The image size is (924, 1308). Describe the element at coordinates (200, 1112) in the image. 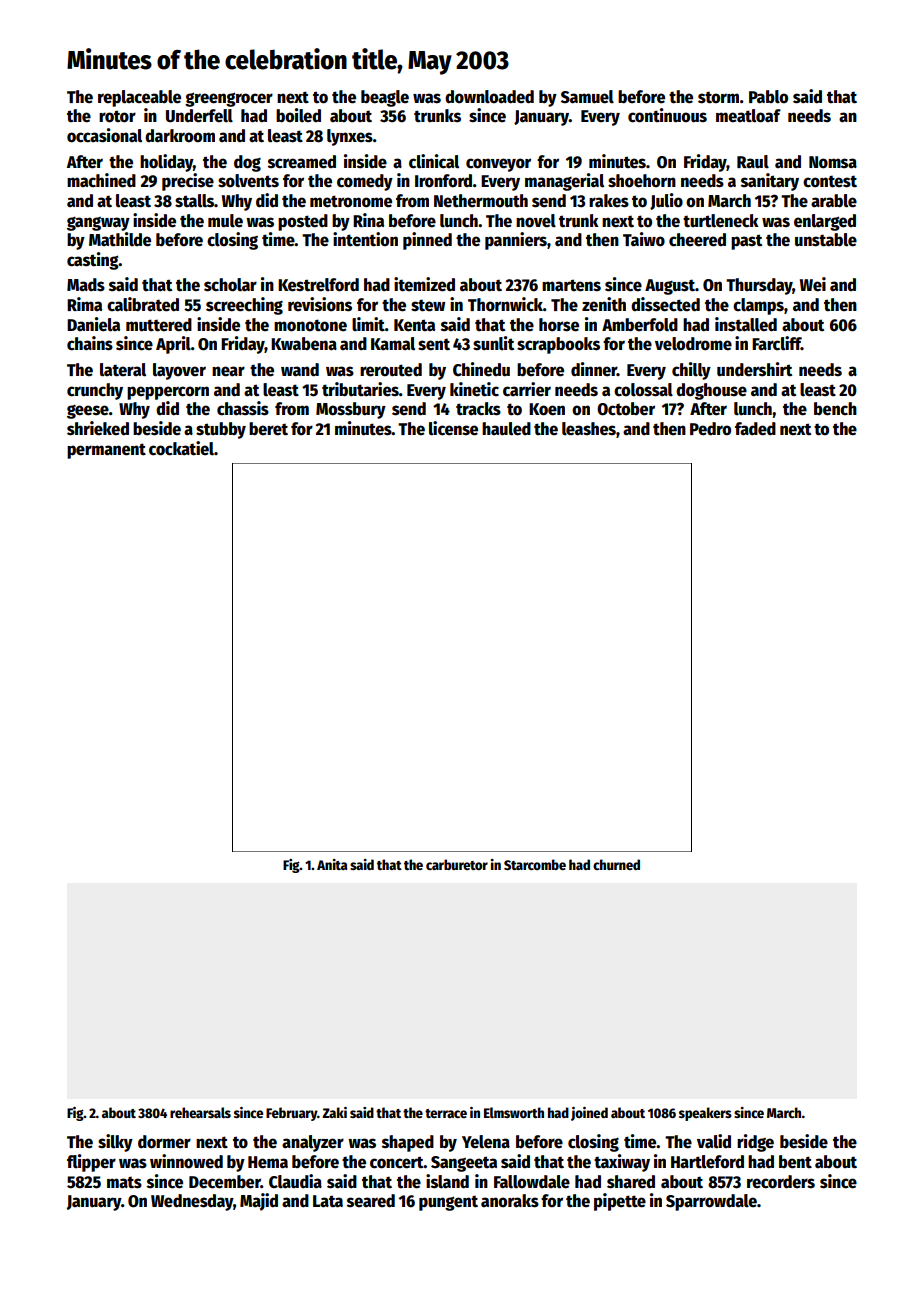

I see `rehearsals` at that location.
